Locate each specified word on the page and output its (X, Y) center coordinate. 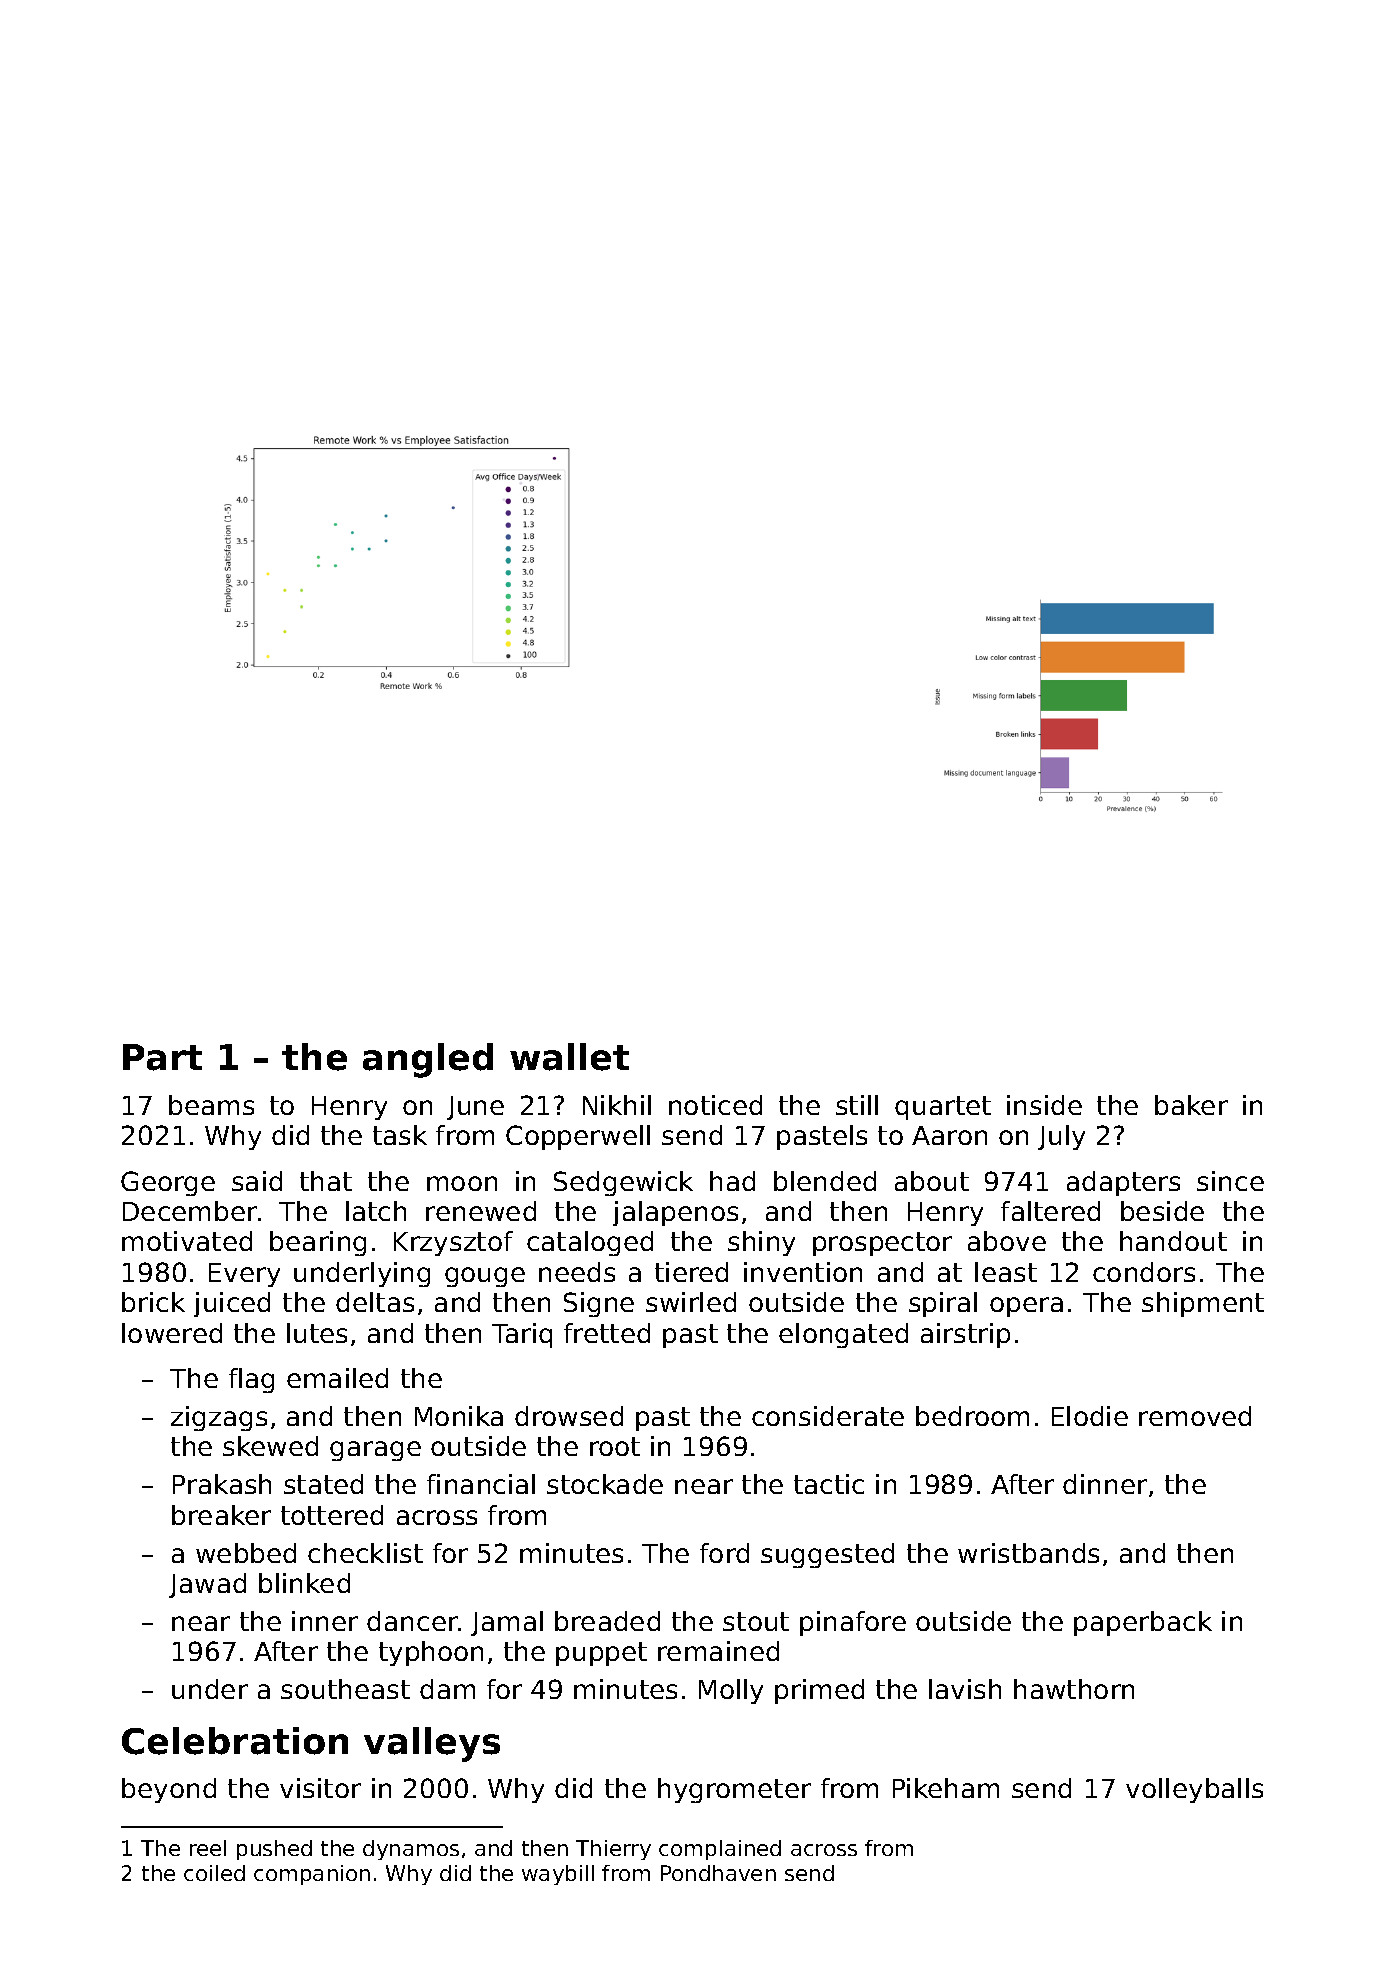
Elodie (1090, 1416)
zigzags (219, 1418)
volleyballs (1194, 1790)
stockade (605, 1484)
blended (825, 1181)
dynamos (411, 1850)
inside (1044, 1105)
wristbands (1028, 1553)
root (615, 1446)
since (1230, 1181)
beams (211, 1105)
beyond (169, 1790)
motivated (187, 1241)
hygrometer (734, 1790)
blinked (304, 1583)
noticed (715, 1105)
